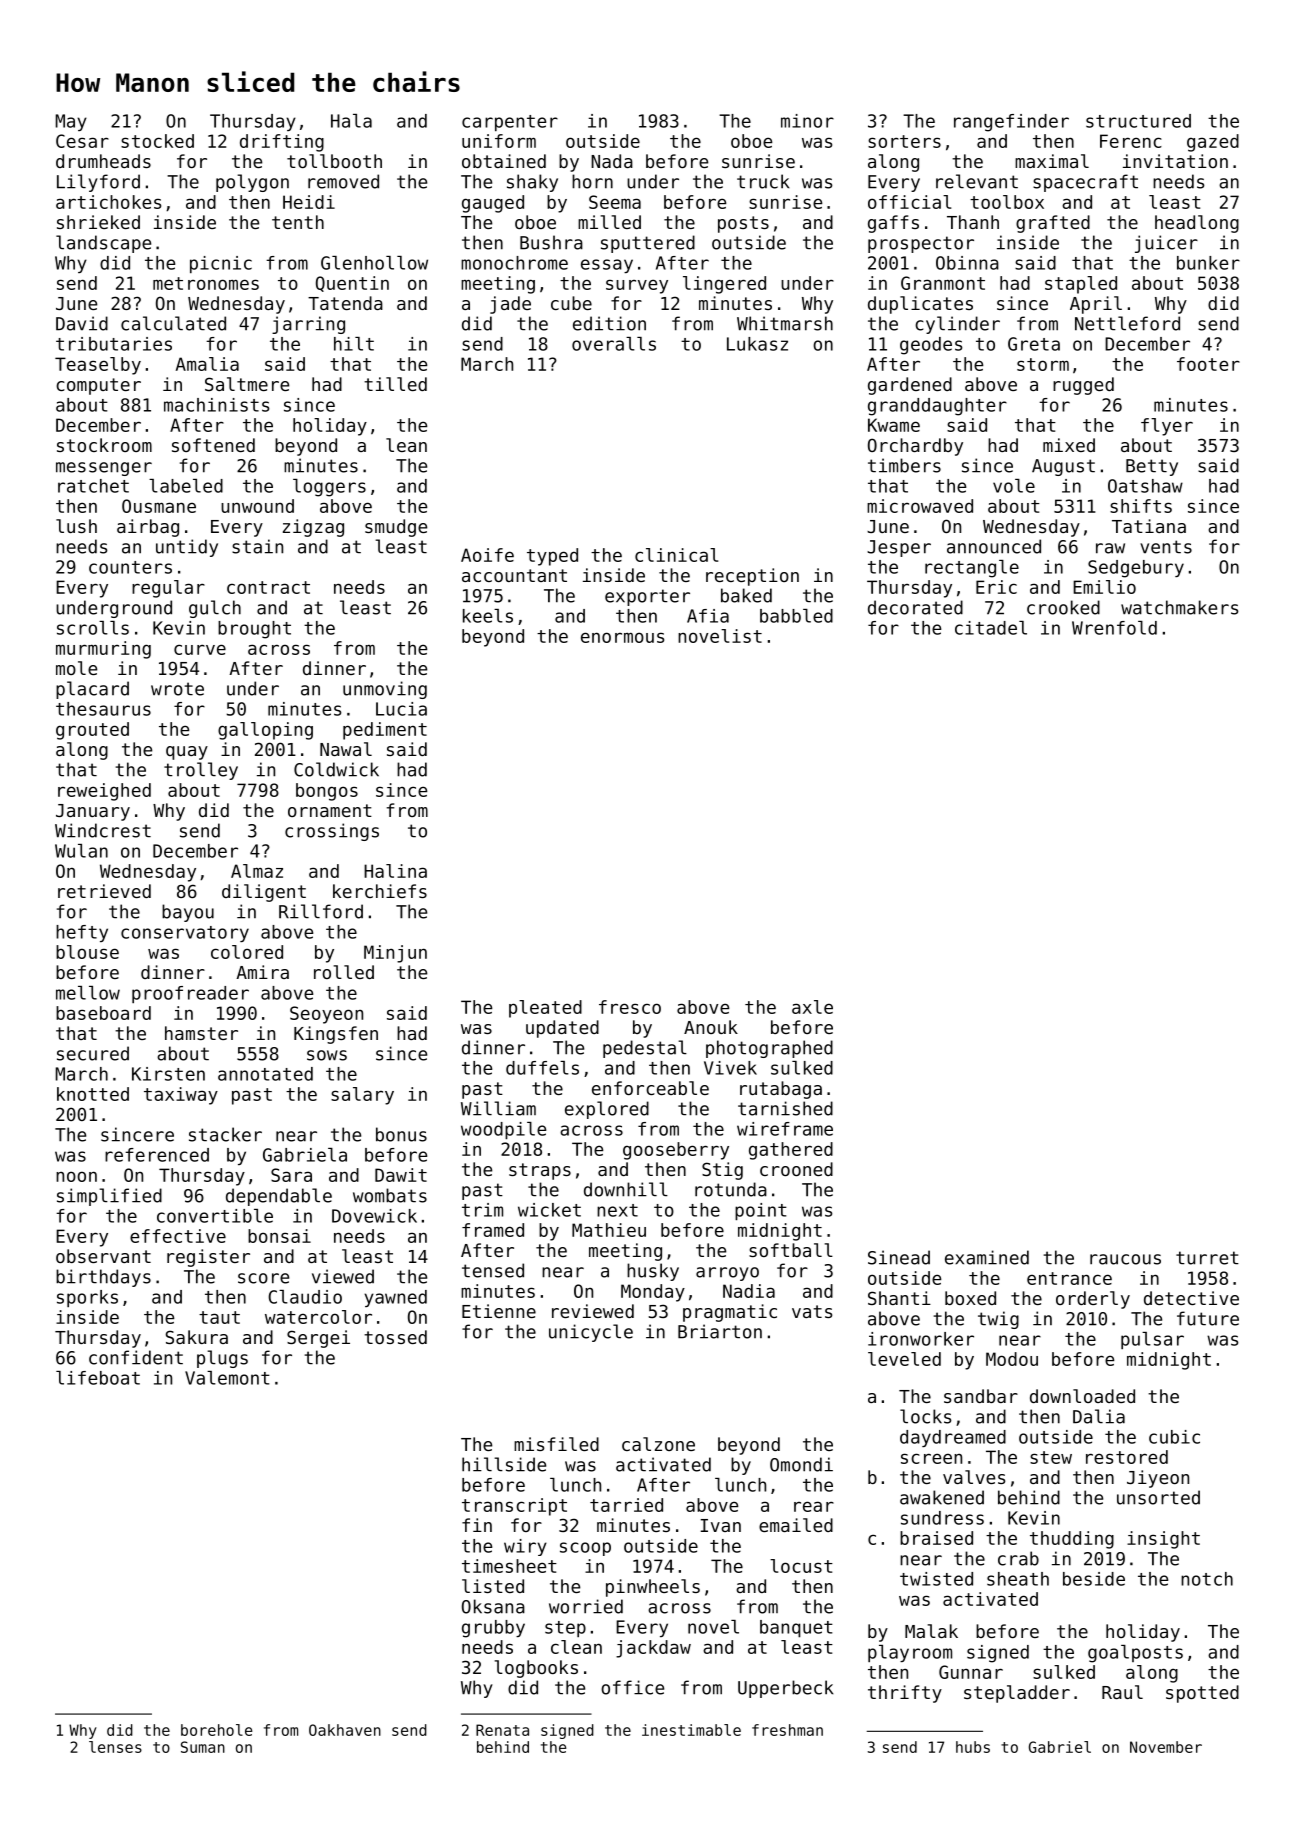 The height and width of the page is (1831, 1295). What do you see at coordinates (812, 1007) in the page?
I see `axle` at bounding box center [812, 1007].
